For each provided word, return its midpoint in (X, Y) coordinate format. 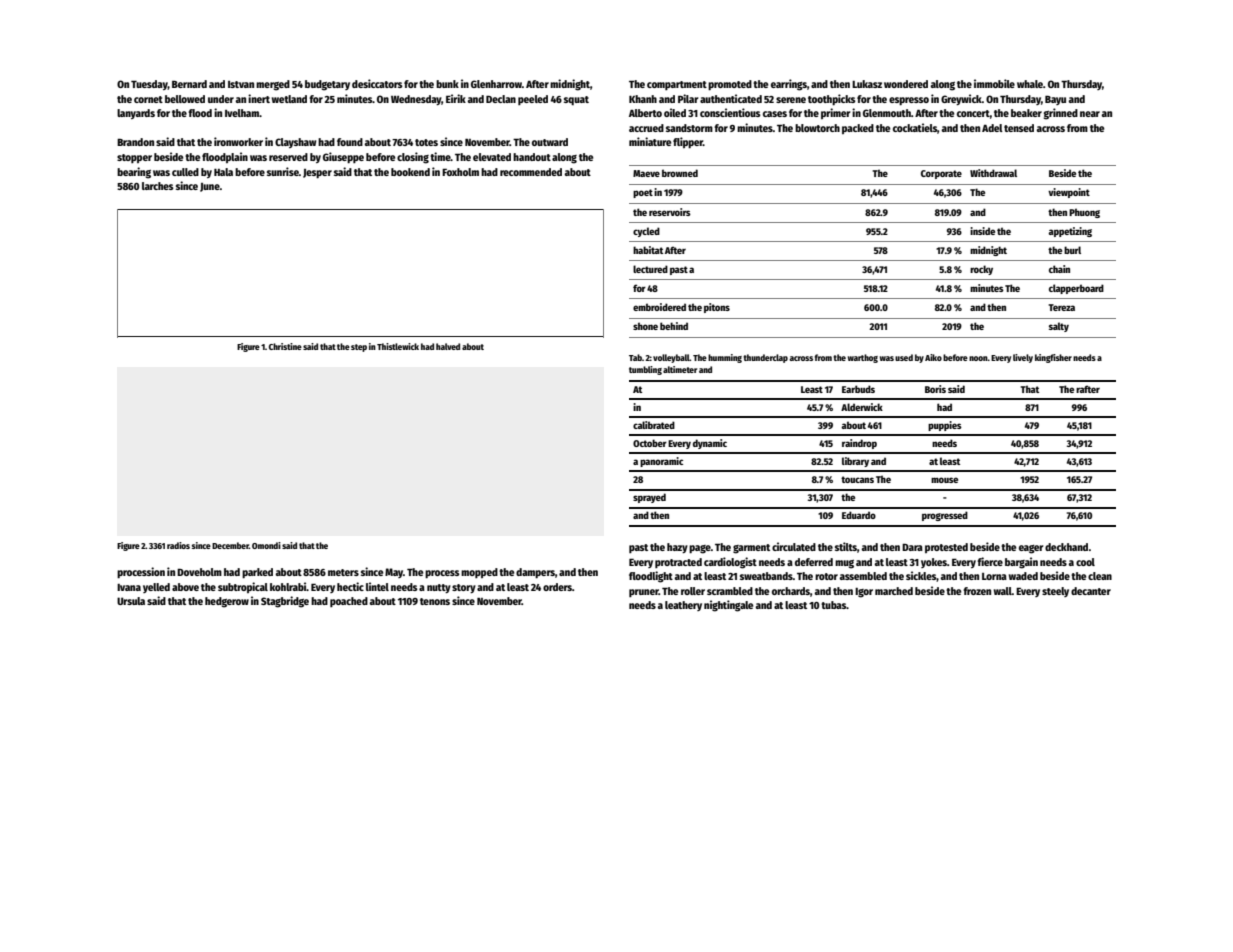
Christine (285, 346)
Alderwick (862, 407)
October (650, 443)
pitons (717, 308)
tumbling (645, 370)
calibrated (654, 425)
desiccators (377, 83)
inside (982, 231)
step (359, 348)
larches (158, 186)
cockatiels (915, 127)
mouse (944, 480)
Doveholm (199, 572)
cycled (646, 232)
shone (645, 326)
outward (550, 142)
